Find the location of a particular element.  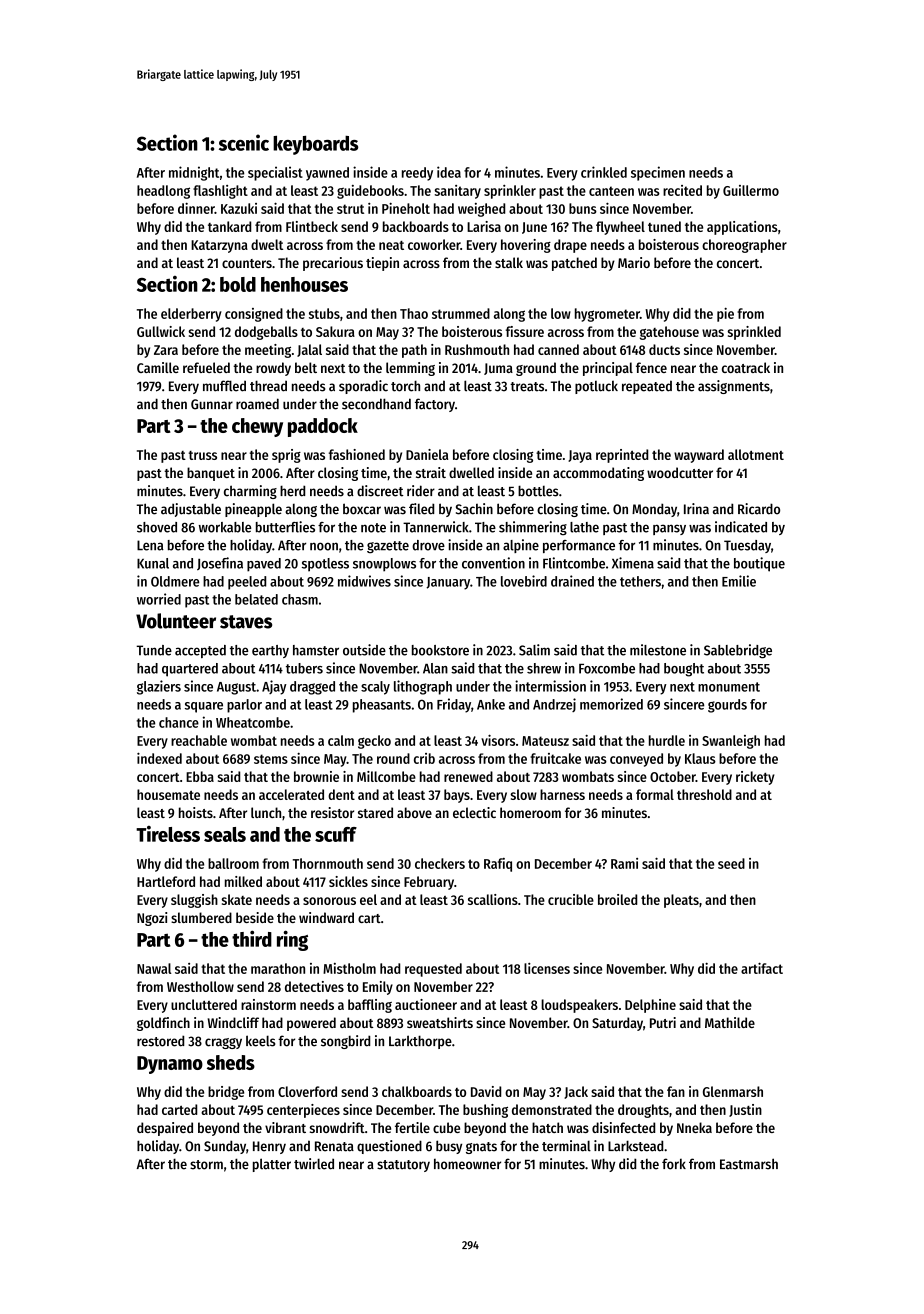

despaired is located at coordinates (165, 1129).
